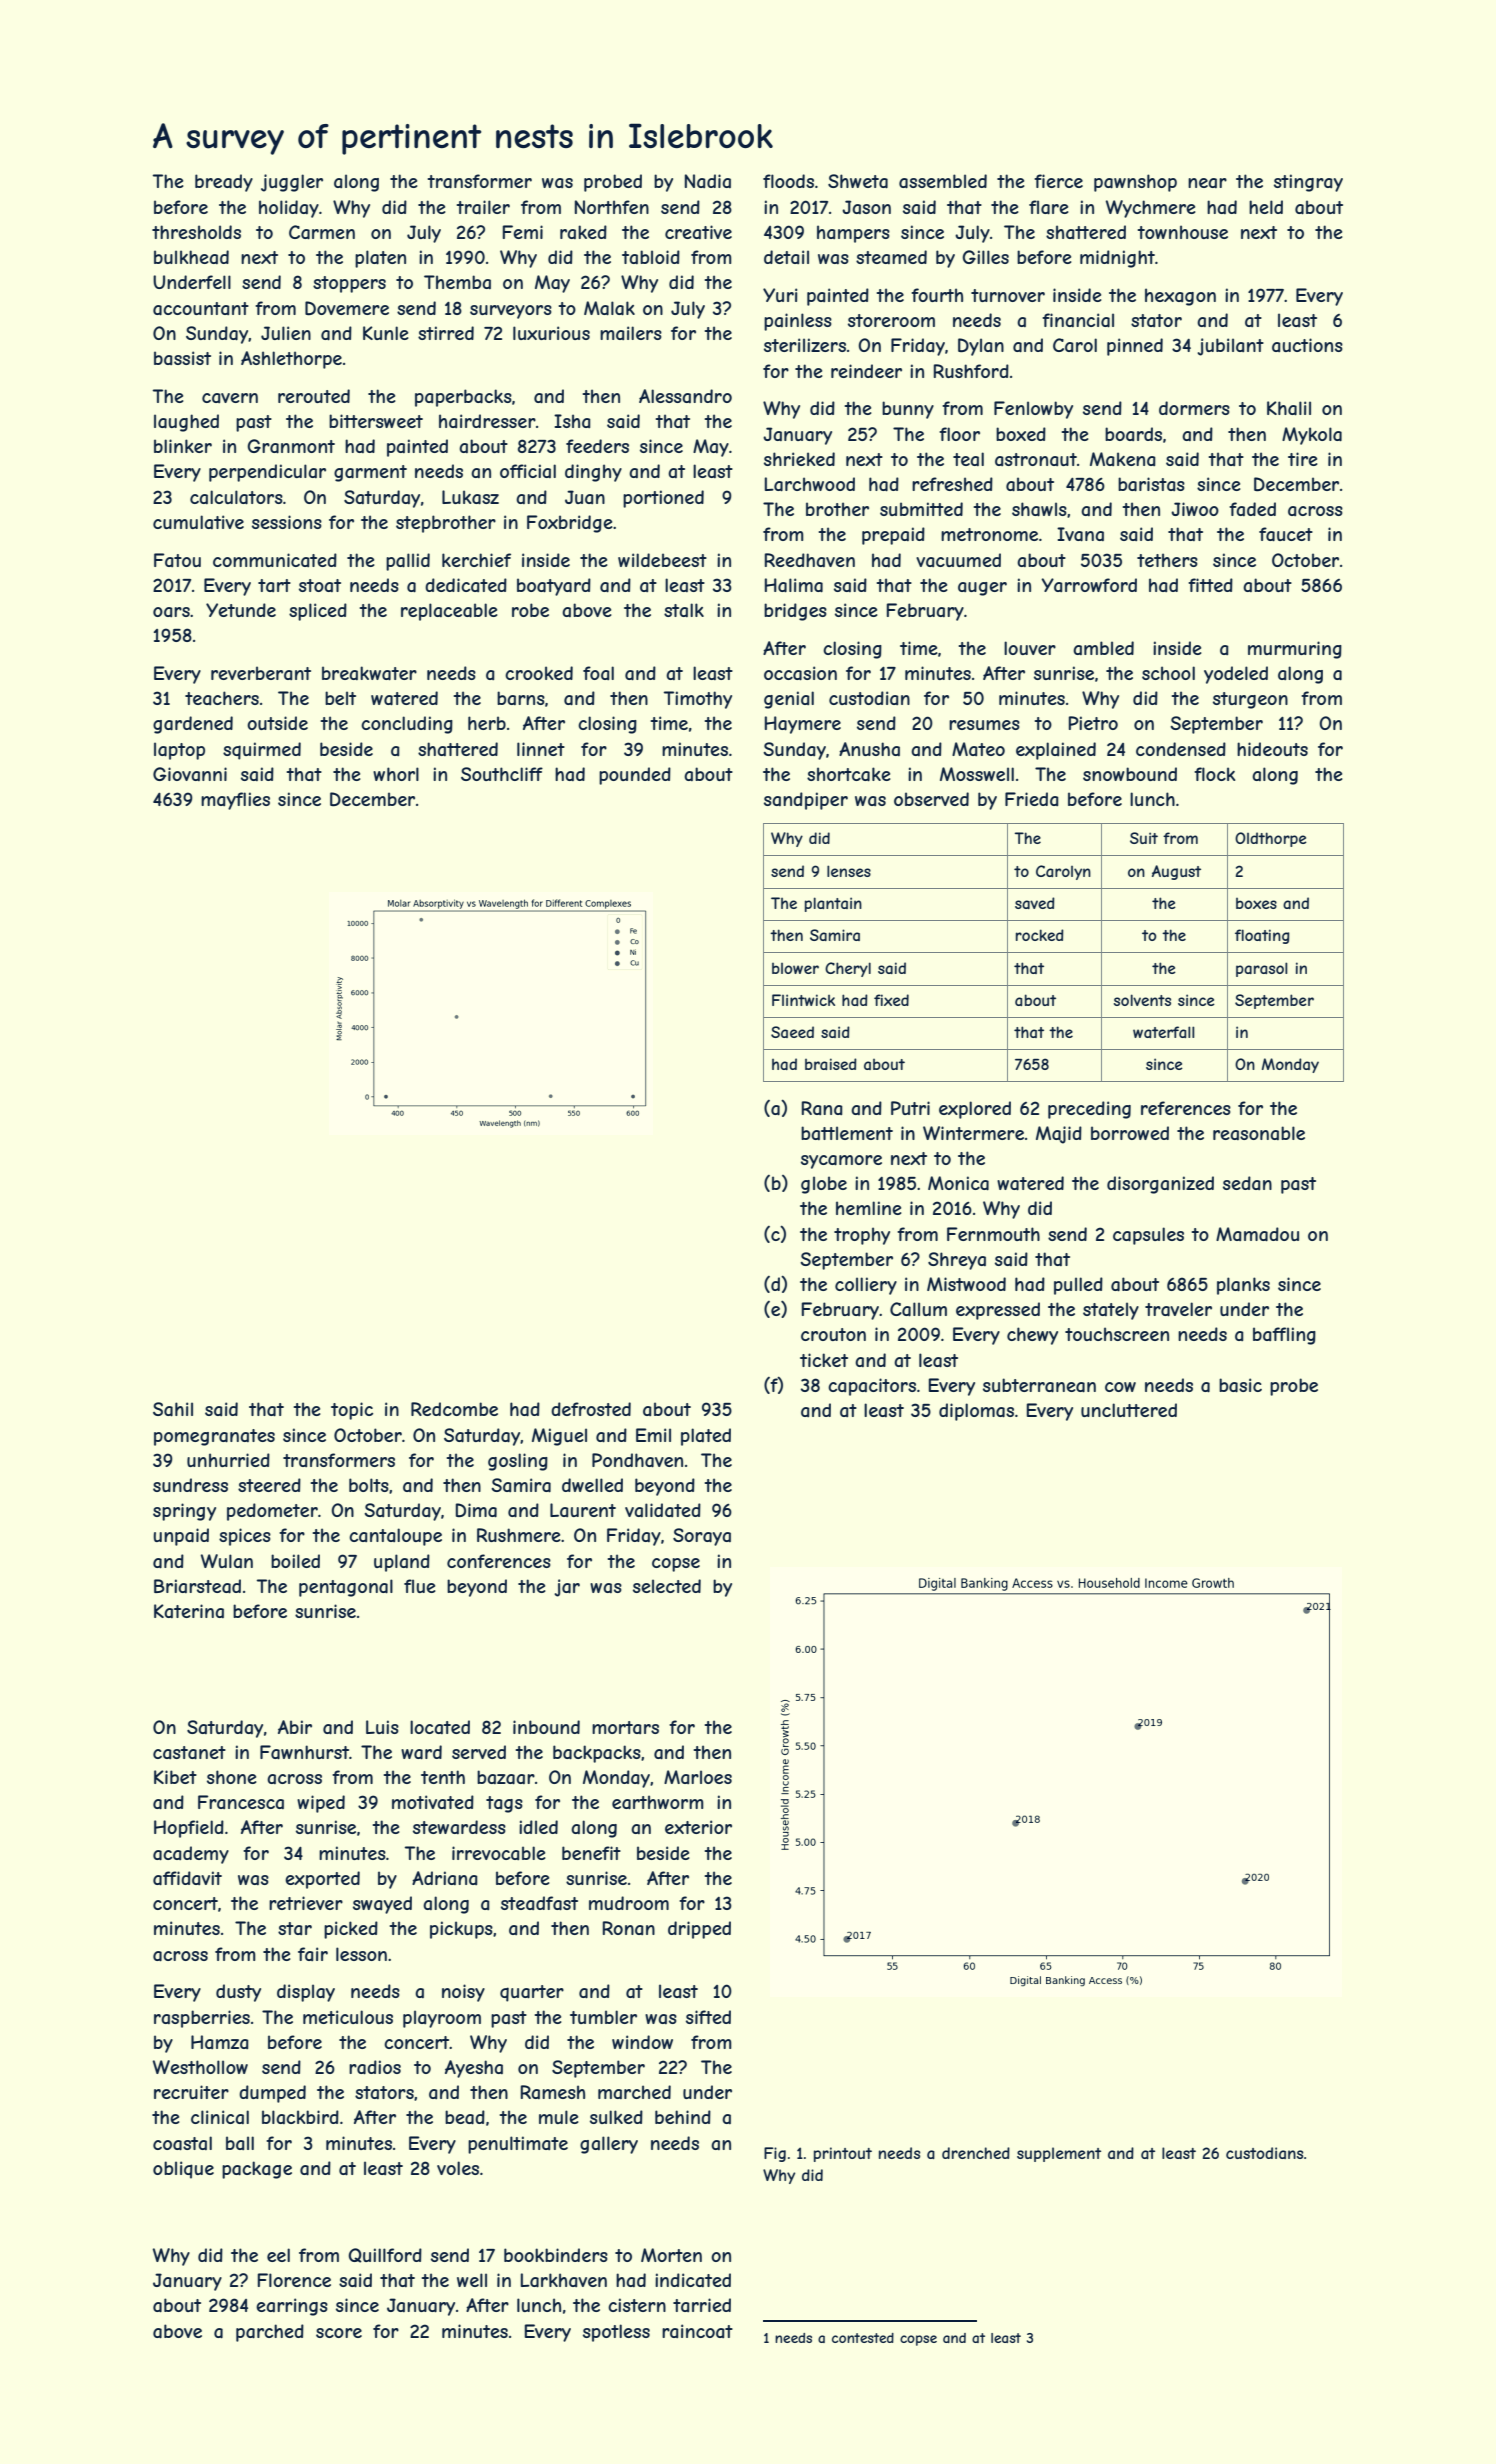  What do you see at coordinates (1040, 935) in the screenshot?
I see `rocked` at bounding box center [1040, 935].
